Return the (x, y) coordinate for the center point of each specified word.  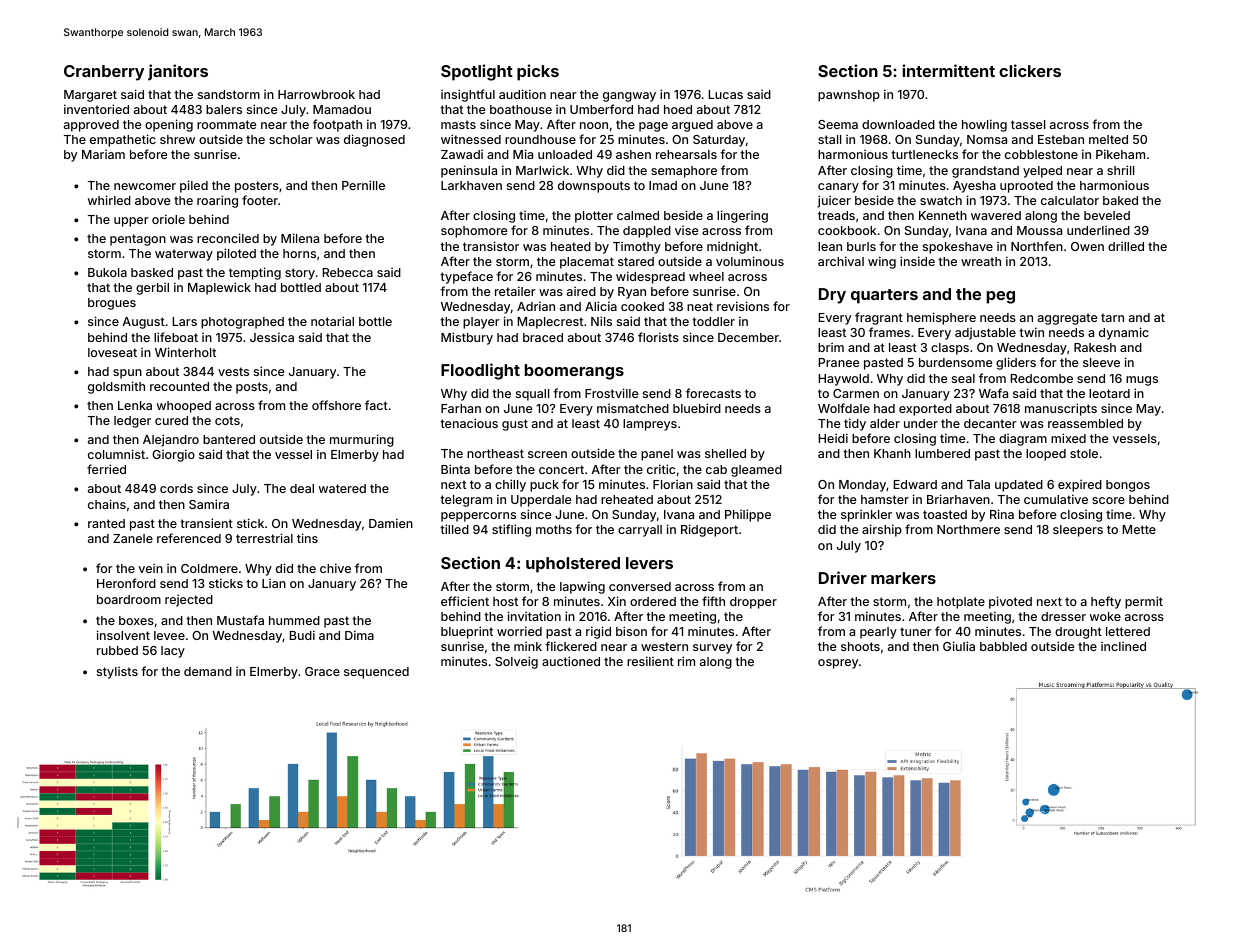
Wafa (993, 393)
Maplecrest (550, 323)
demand (208, 671)
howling (984, 125)
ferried (106, 469)
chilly (510, 485)
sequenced (376, 673)
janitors (178, 72)
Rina (1002, 514)
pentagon (138, 240)
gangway (629, 97)
